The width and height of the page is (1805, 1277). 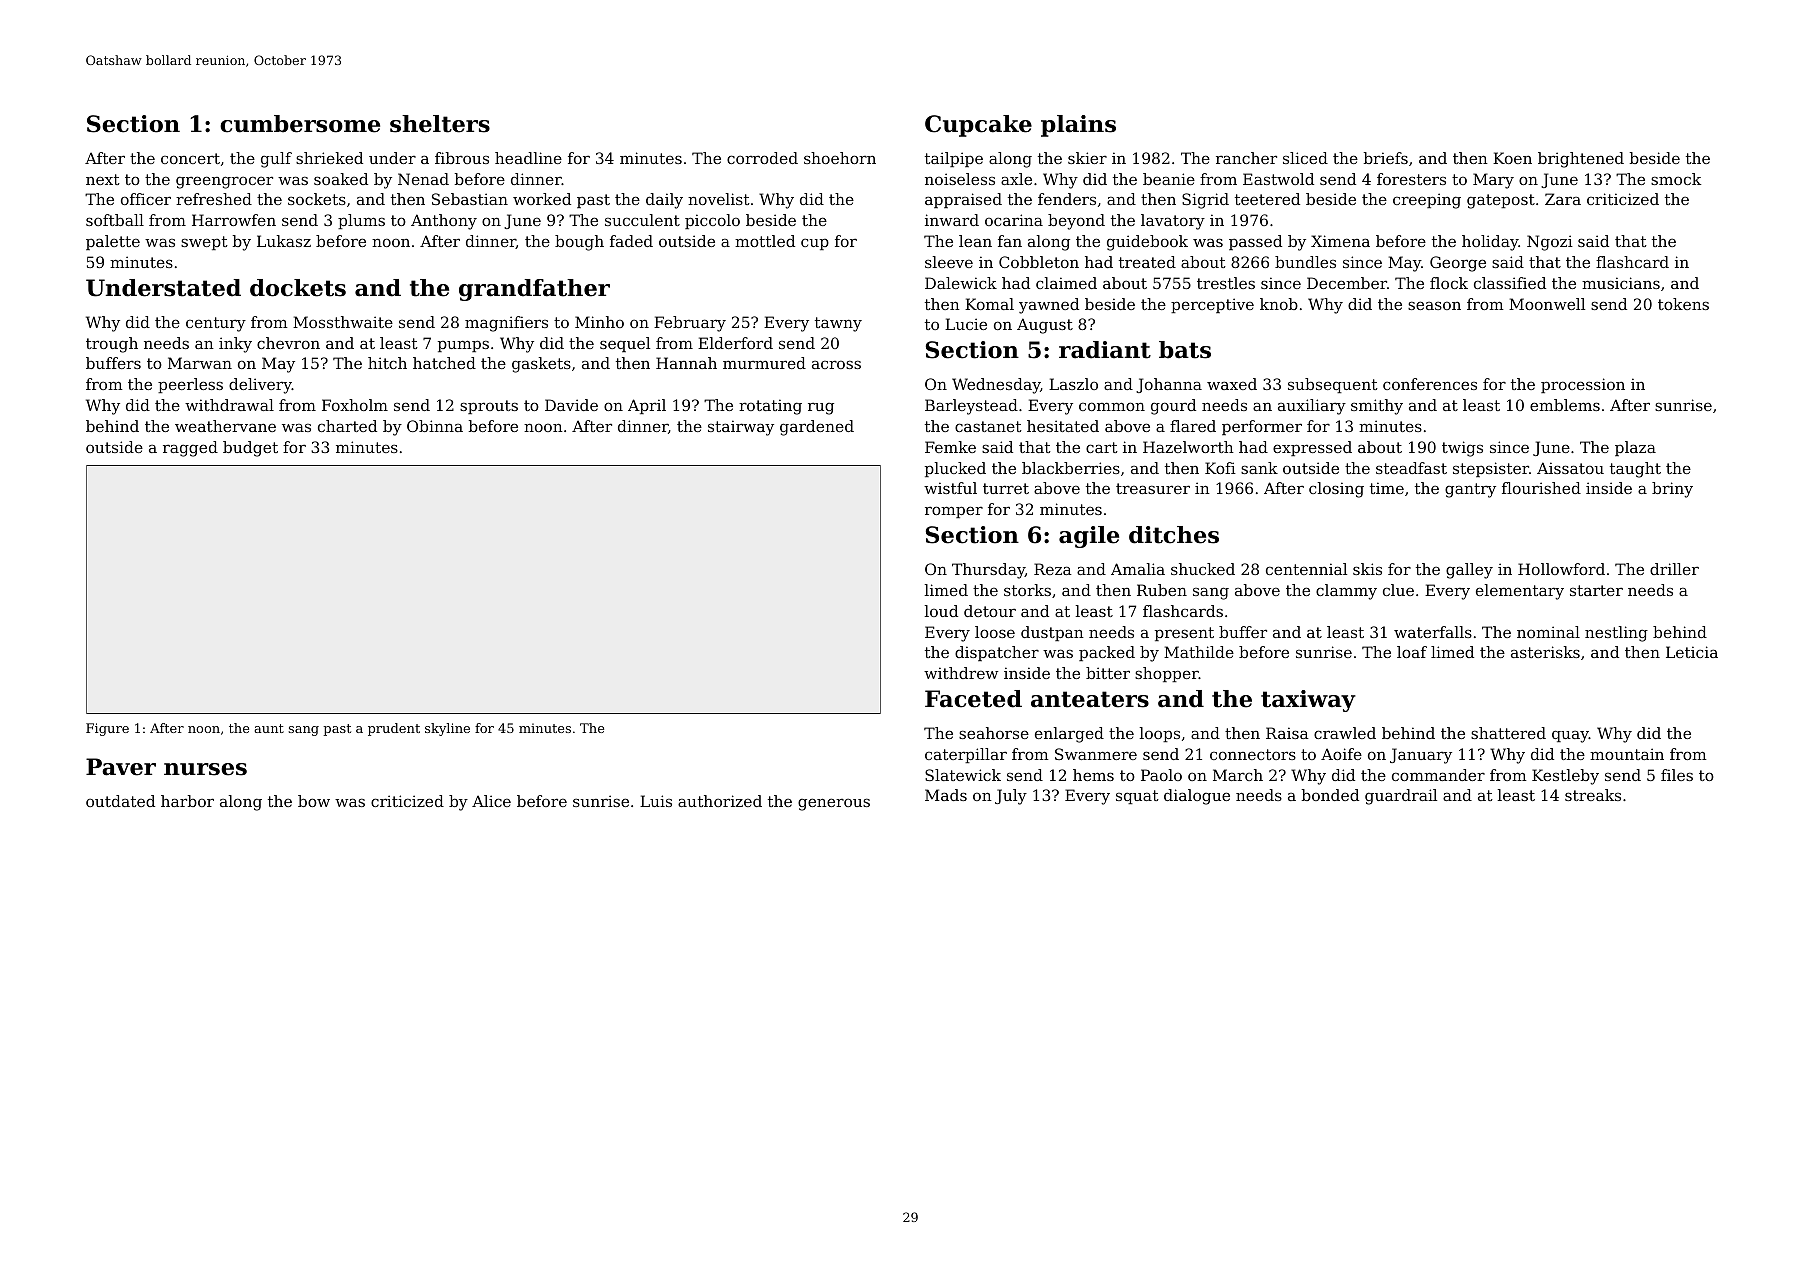 What do you see at coordinates (107, 729) in the page?
I see `Figure` at bounding box center [107, 729].
